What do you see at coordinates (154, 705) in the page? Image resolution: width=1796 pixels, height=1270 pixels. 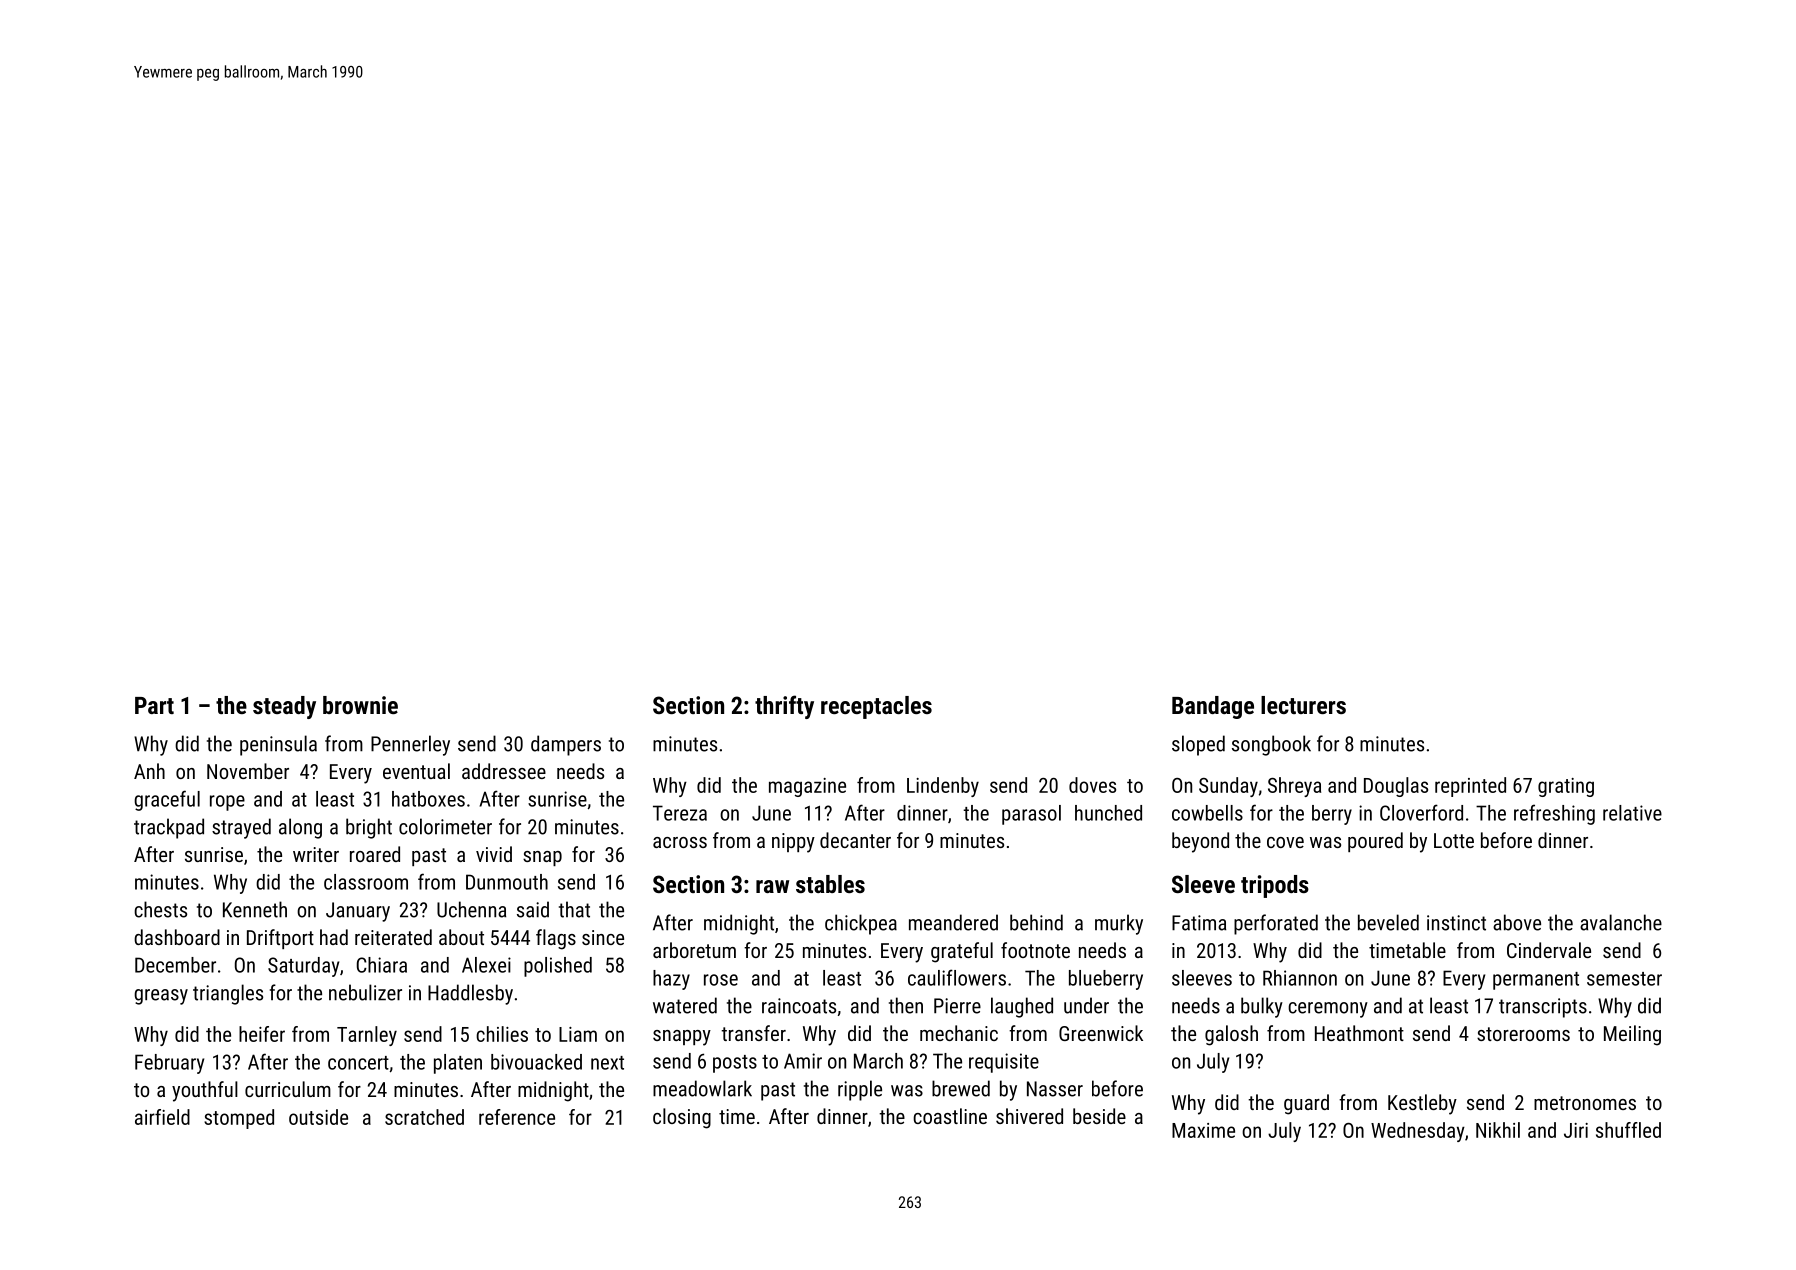 I see `Part` at bounding box center [154, 705].
